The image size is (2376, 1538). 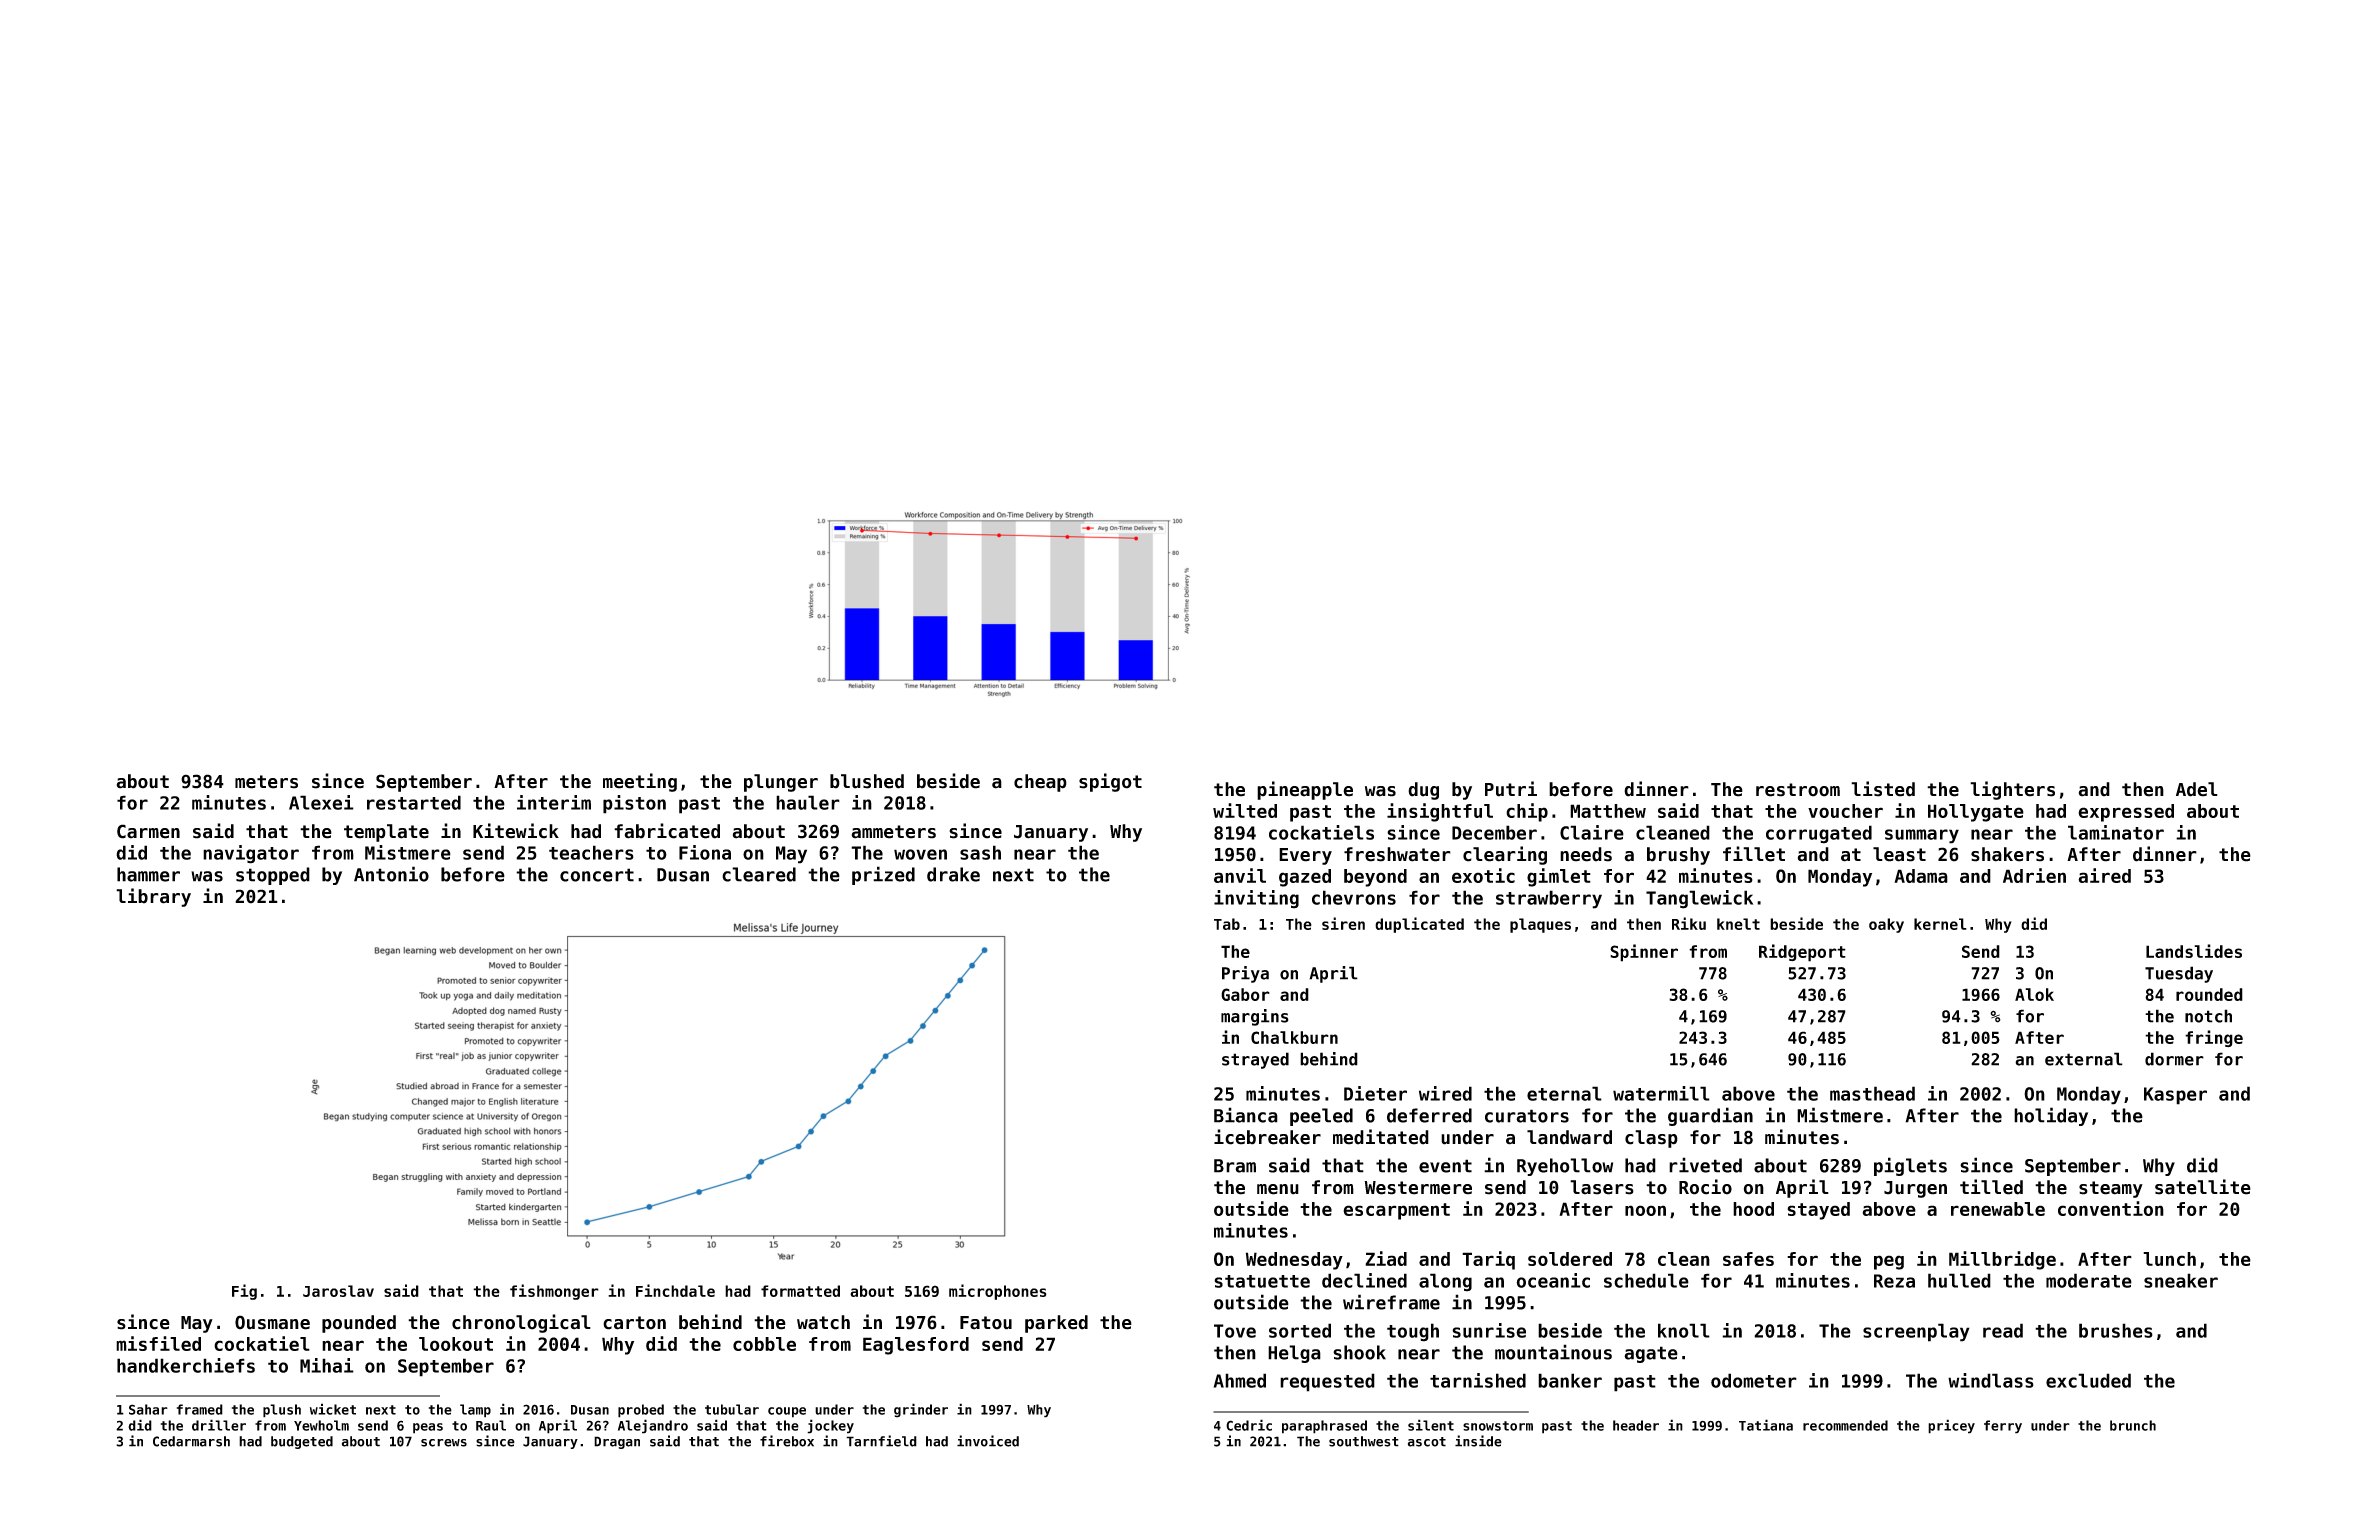 I want to click on lighters, so click(x=2012, y=790).
